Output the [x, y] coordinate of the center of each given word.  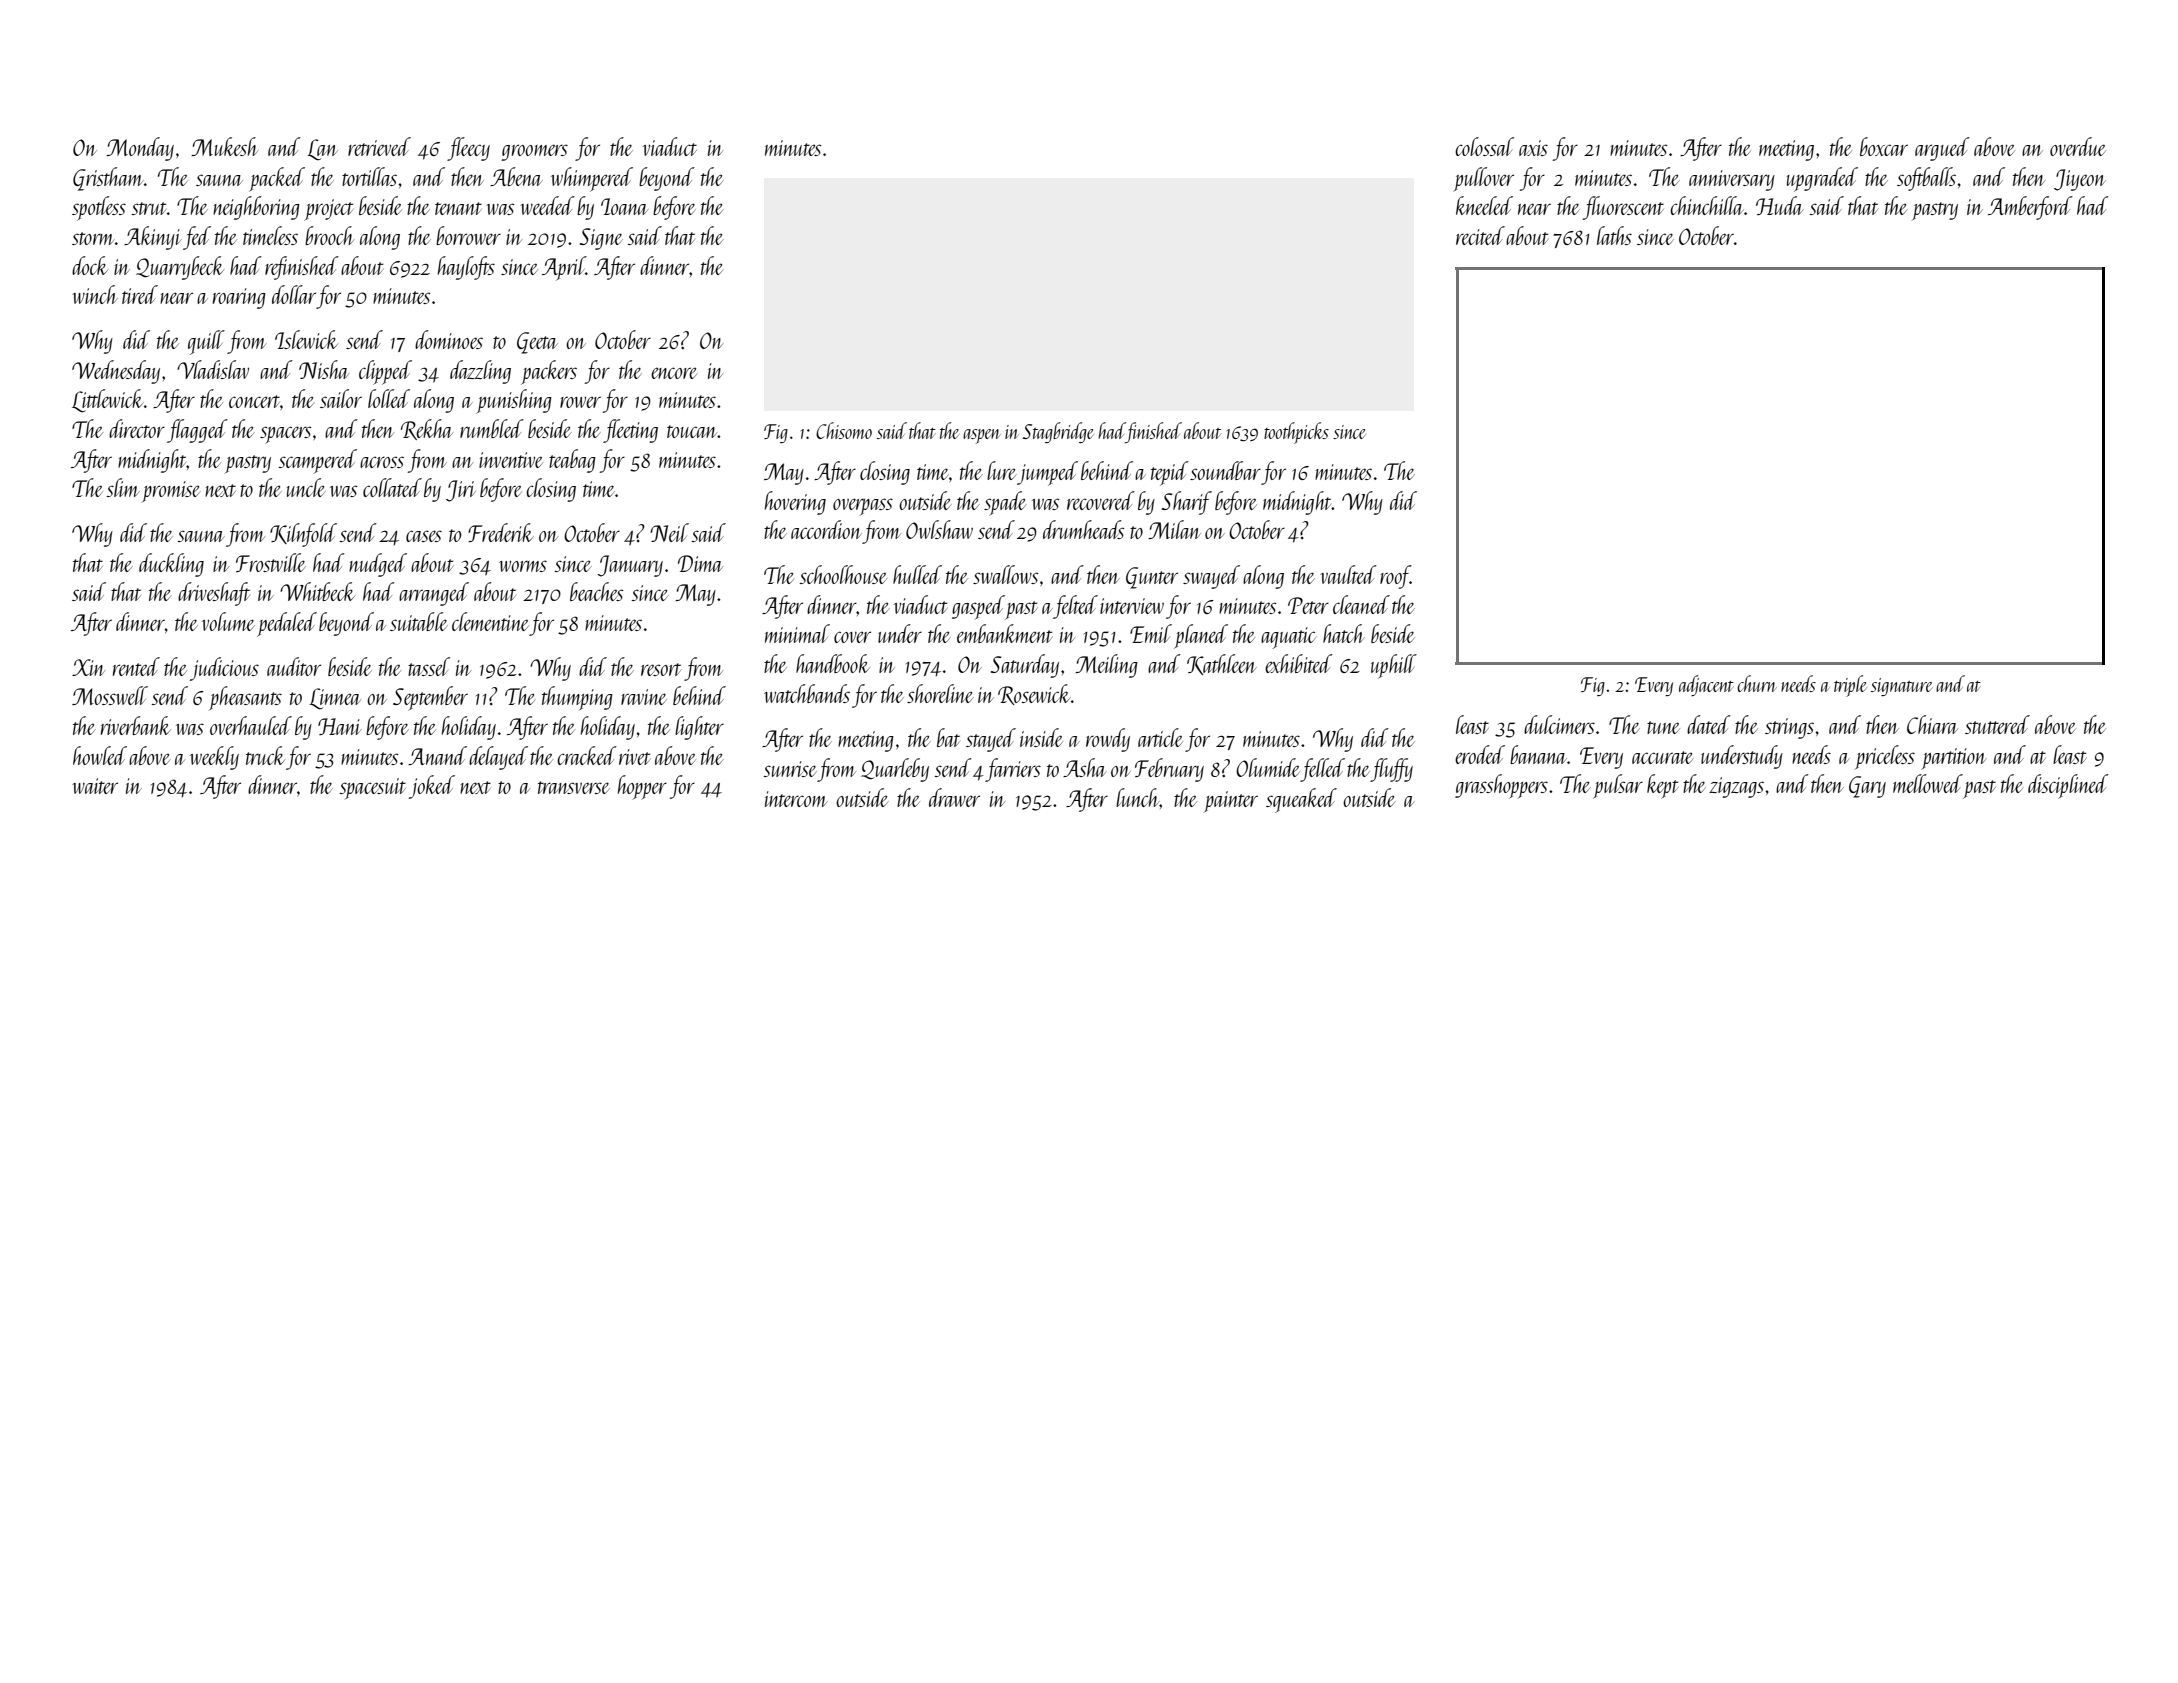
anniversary [1732, 180]
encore [674, 373]
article [1160, 737]
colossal [1484, 146]
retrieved [379, 146]
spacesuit [373, 788]
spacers [285, 435]
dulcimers [1559, 724]
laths [1614, 235]
